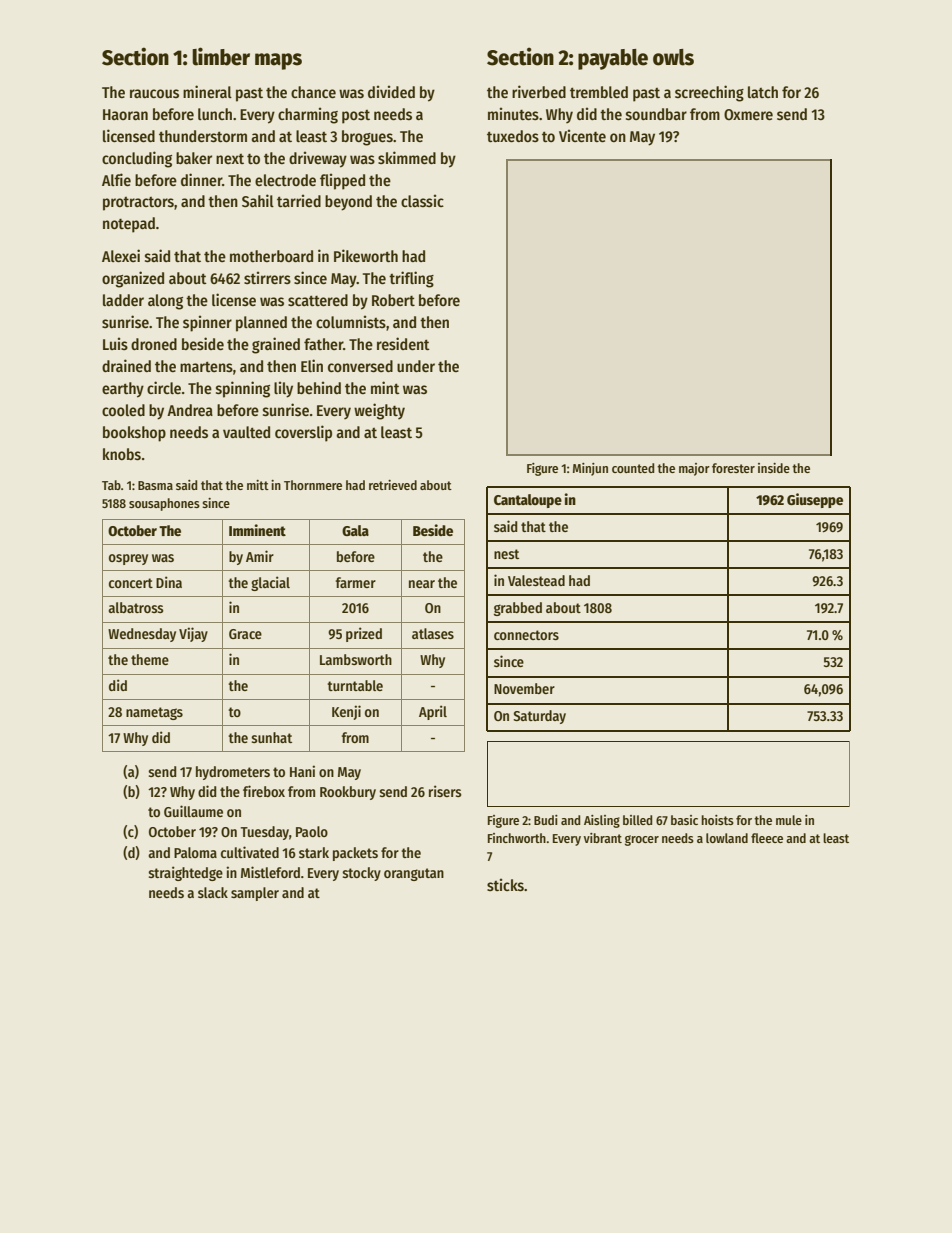 The image size is (952, 1233). I want to click on owls, so click(673, 57).
